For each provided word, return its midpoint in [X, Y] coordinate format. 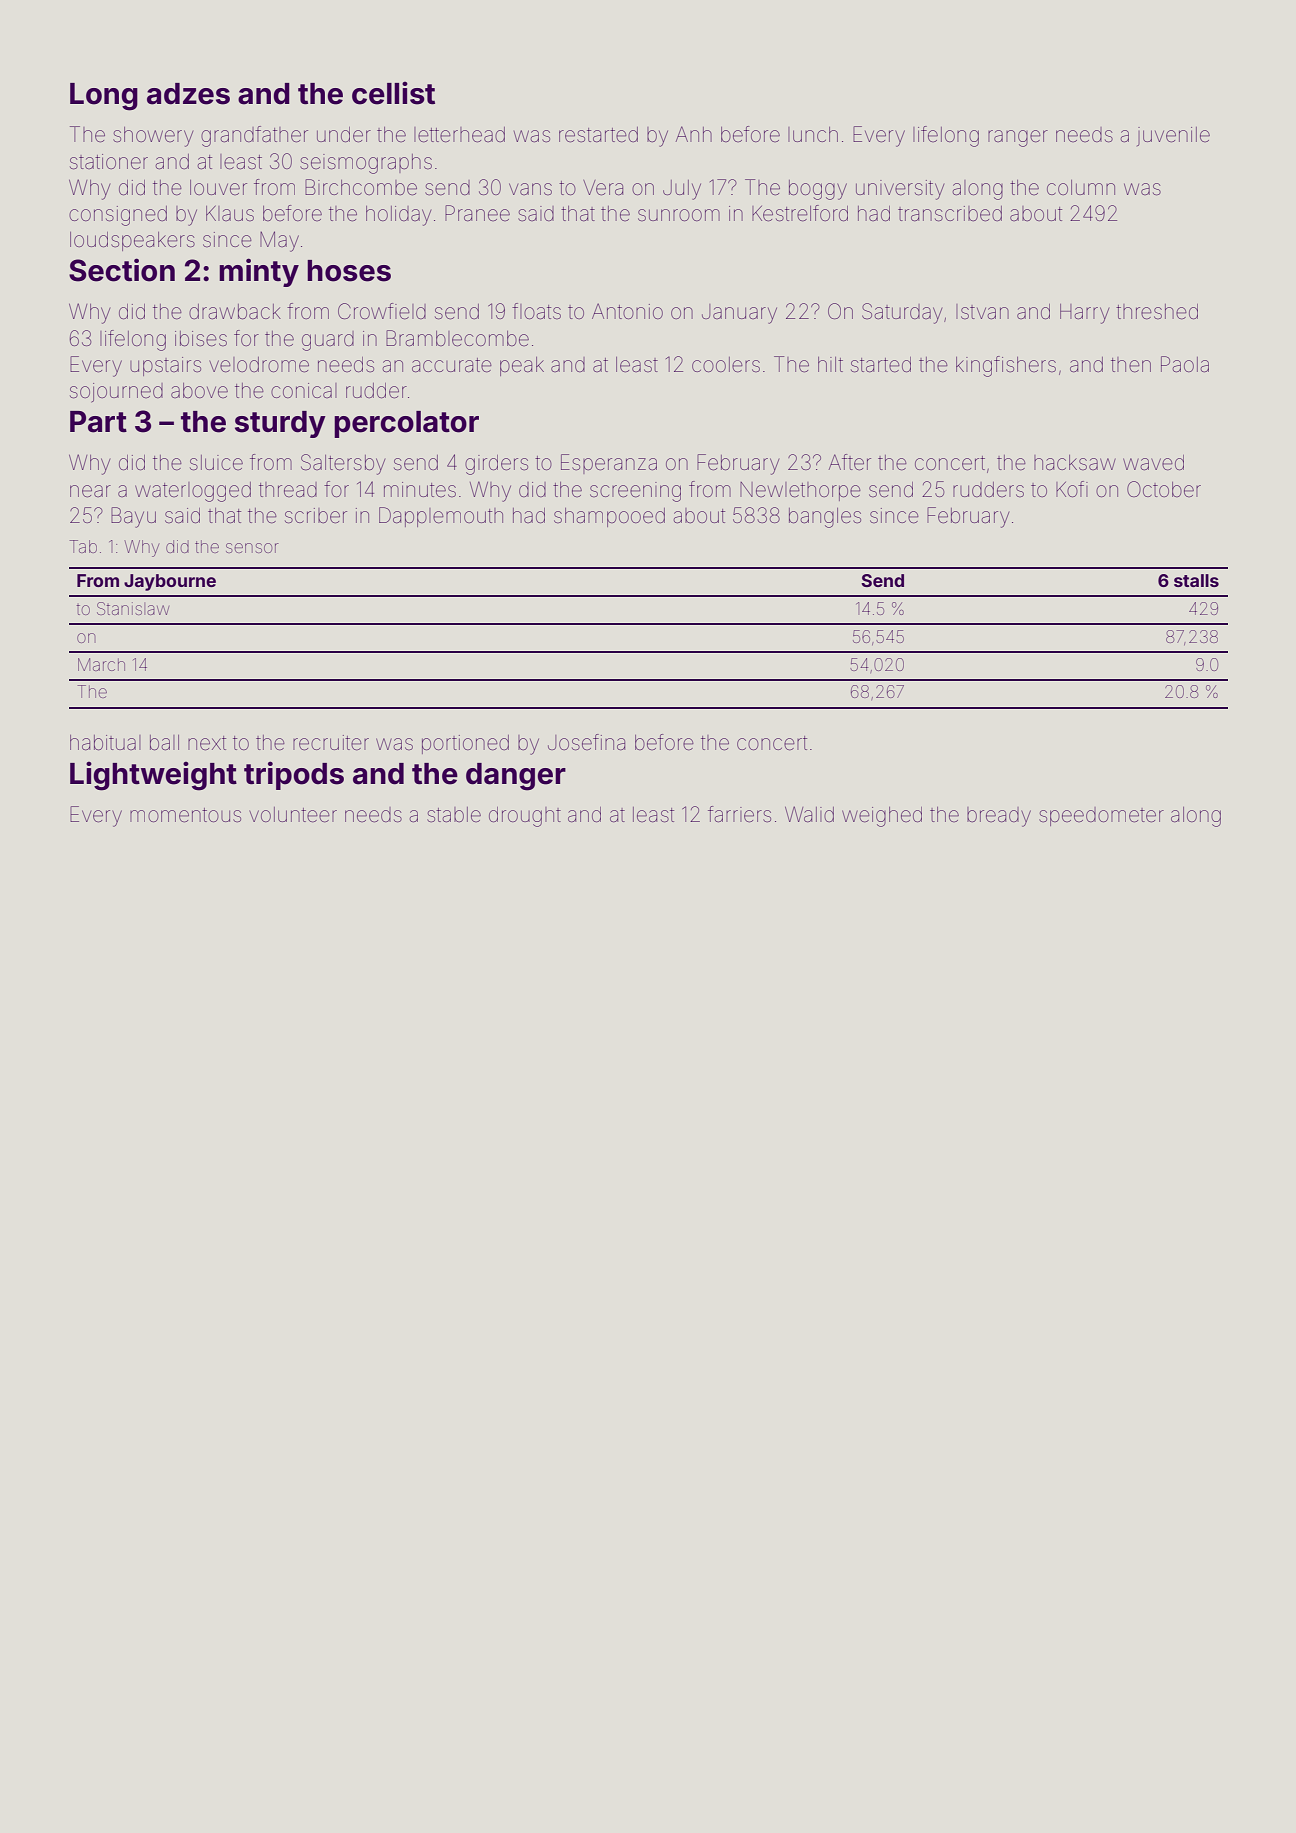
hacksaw [1075, 462]
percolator [406, 424]
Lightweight [153, 776]
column [1081, 187]
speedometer [1101, 816]
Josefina [586, 742]
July [682, 190]
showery [153, 137]
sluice [216, 463]
